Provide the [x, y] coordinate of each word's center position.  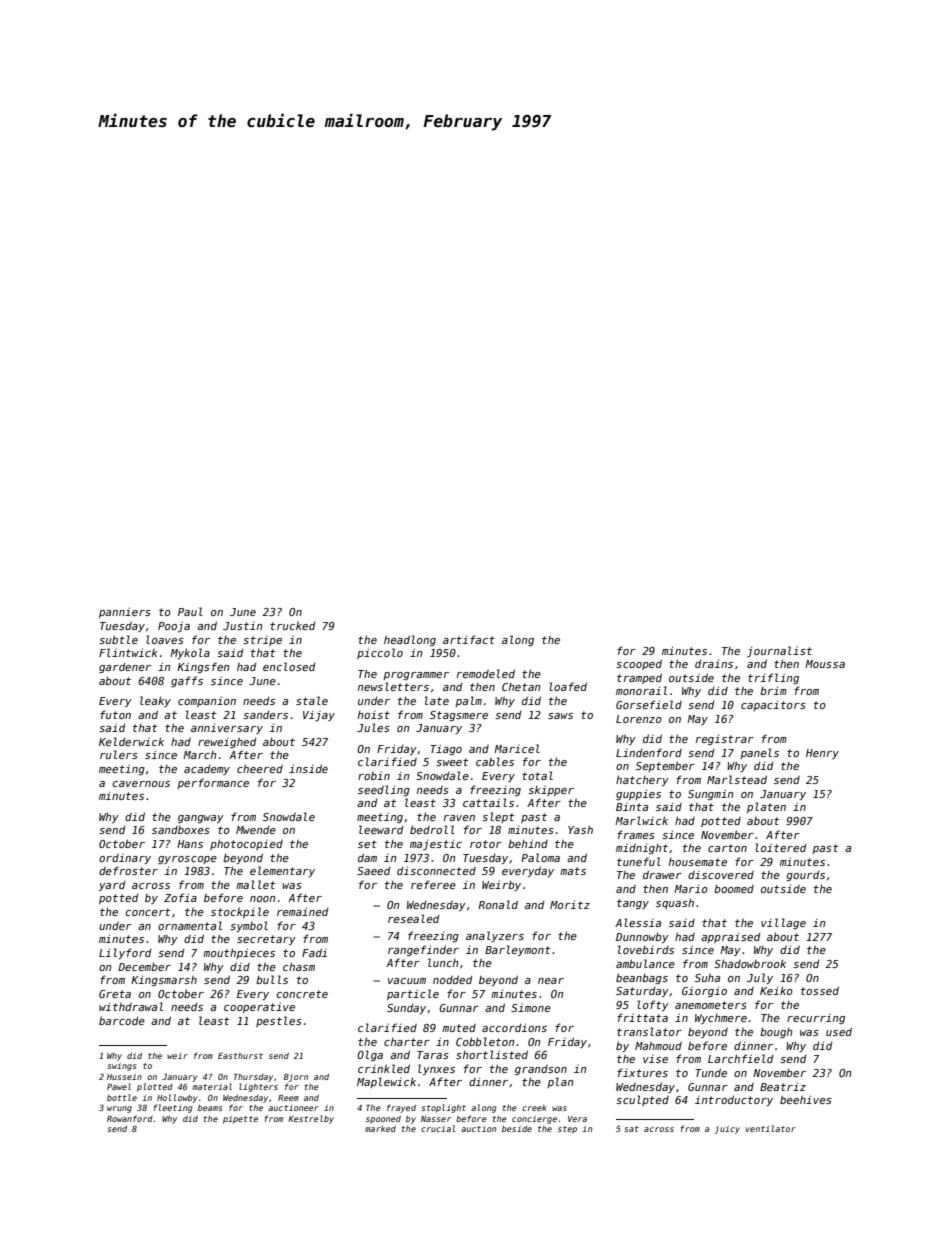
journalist [779, 651]
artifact [469, 639]
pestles [279, 1021]
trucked [293, 625]
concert [148, 912]
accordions [514, 1027]
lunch [443, 962]
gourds [805, 876]
